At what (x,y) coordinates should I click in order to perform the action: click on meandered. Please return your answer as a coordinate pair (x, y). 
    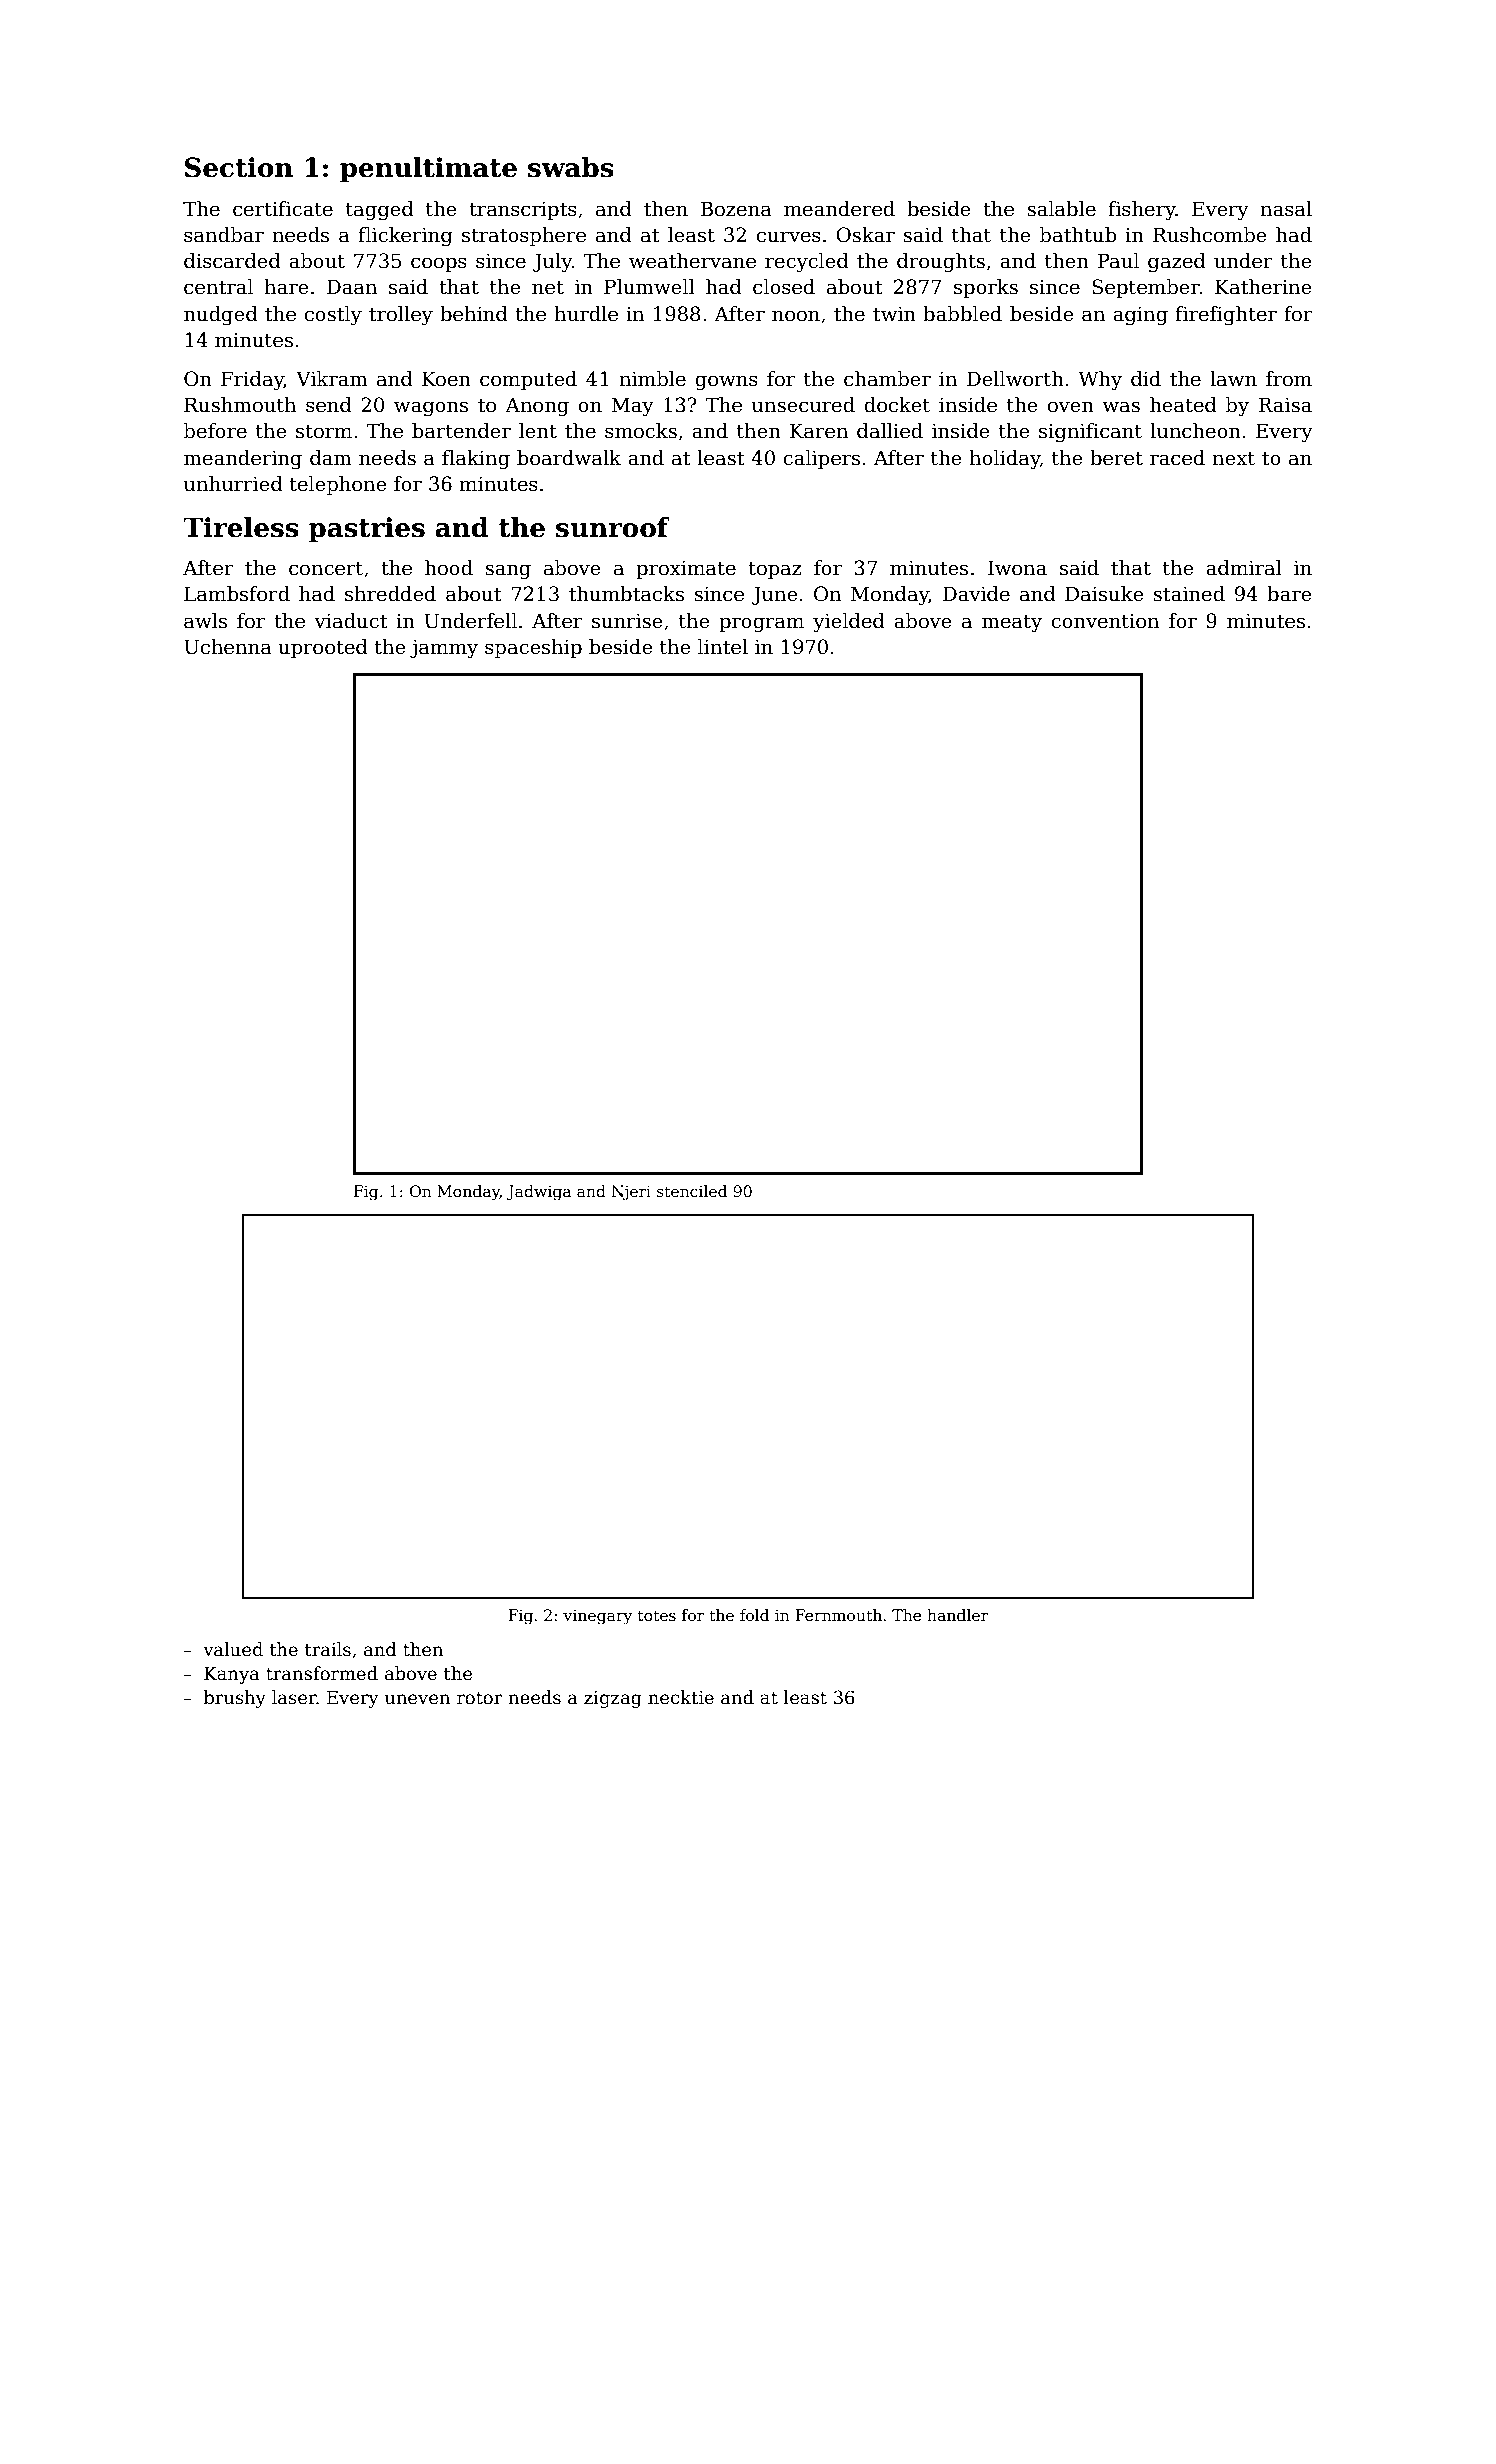
    Looking at the image, I should click on (839, 209).
